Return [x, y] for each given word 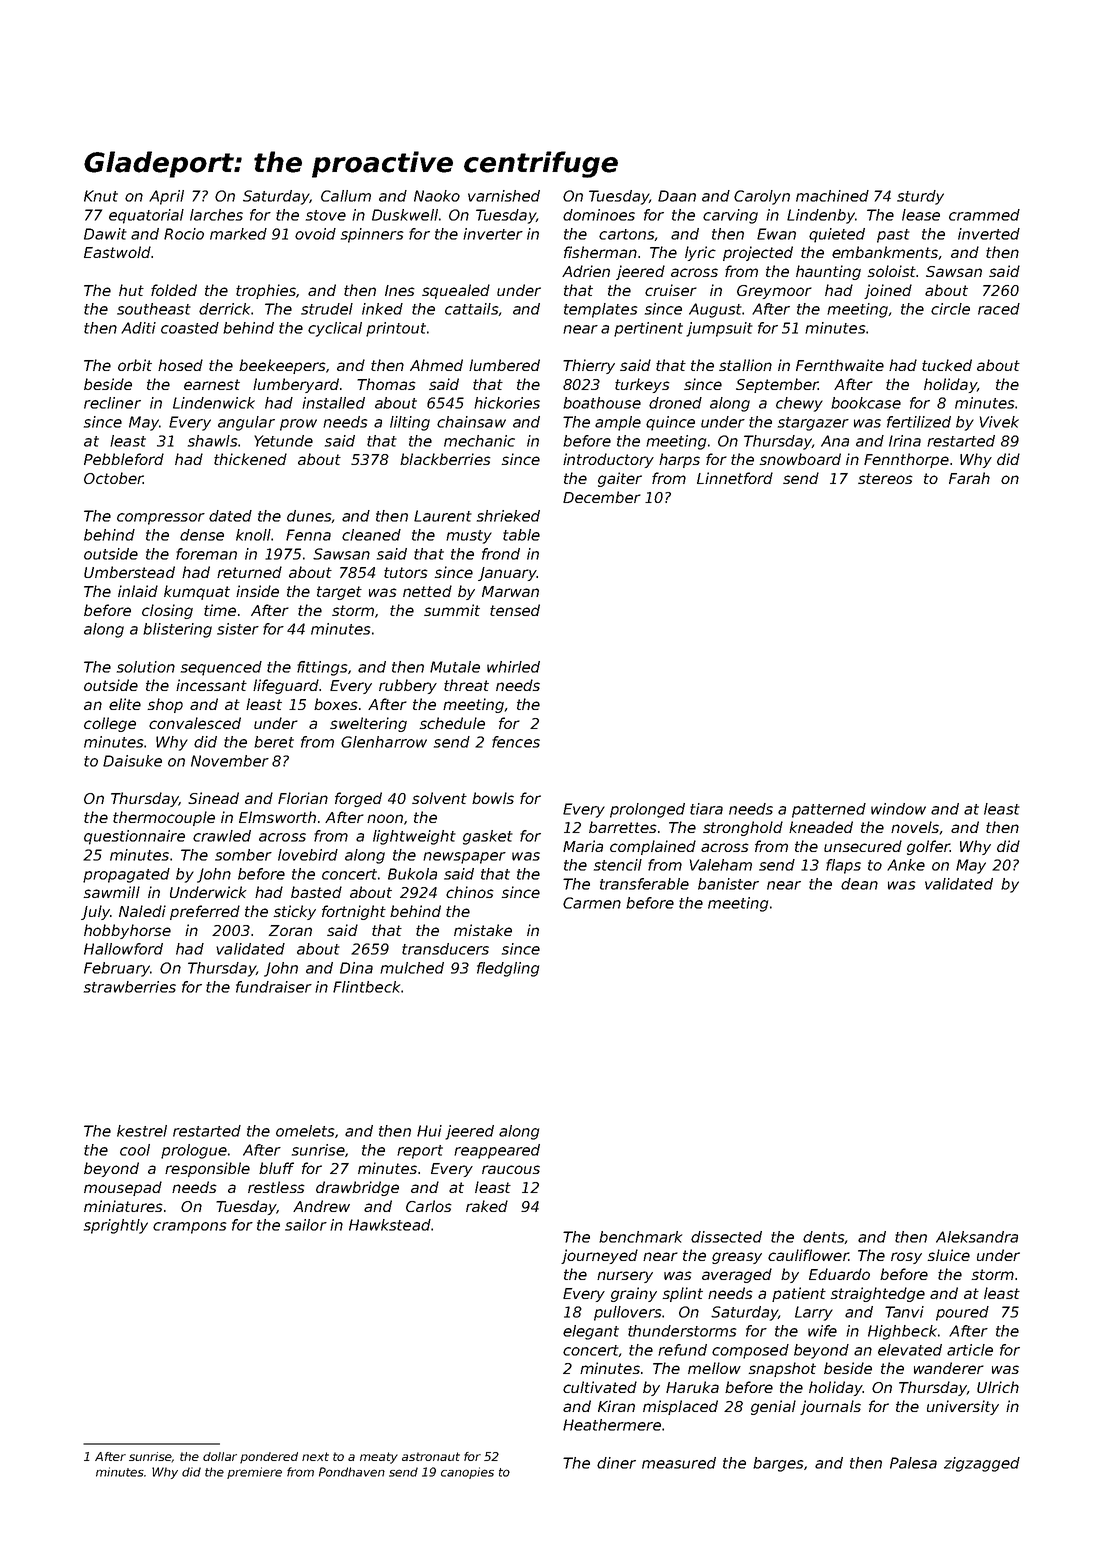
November [230, 761]
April [166, 197]
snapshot [782, 1369]
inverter [493, 234]
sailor [306, 1225]
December [602, 497]
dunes [309, 516]
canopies [467, 1473]
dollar [220, 1456]
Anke [906, 865]
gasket [488, 837]
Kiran [616, 1406]
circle [950, 309]
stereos [885, 478]
